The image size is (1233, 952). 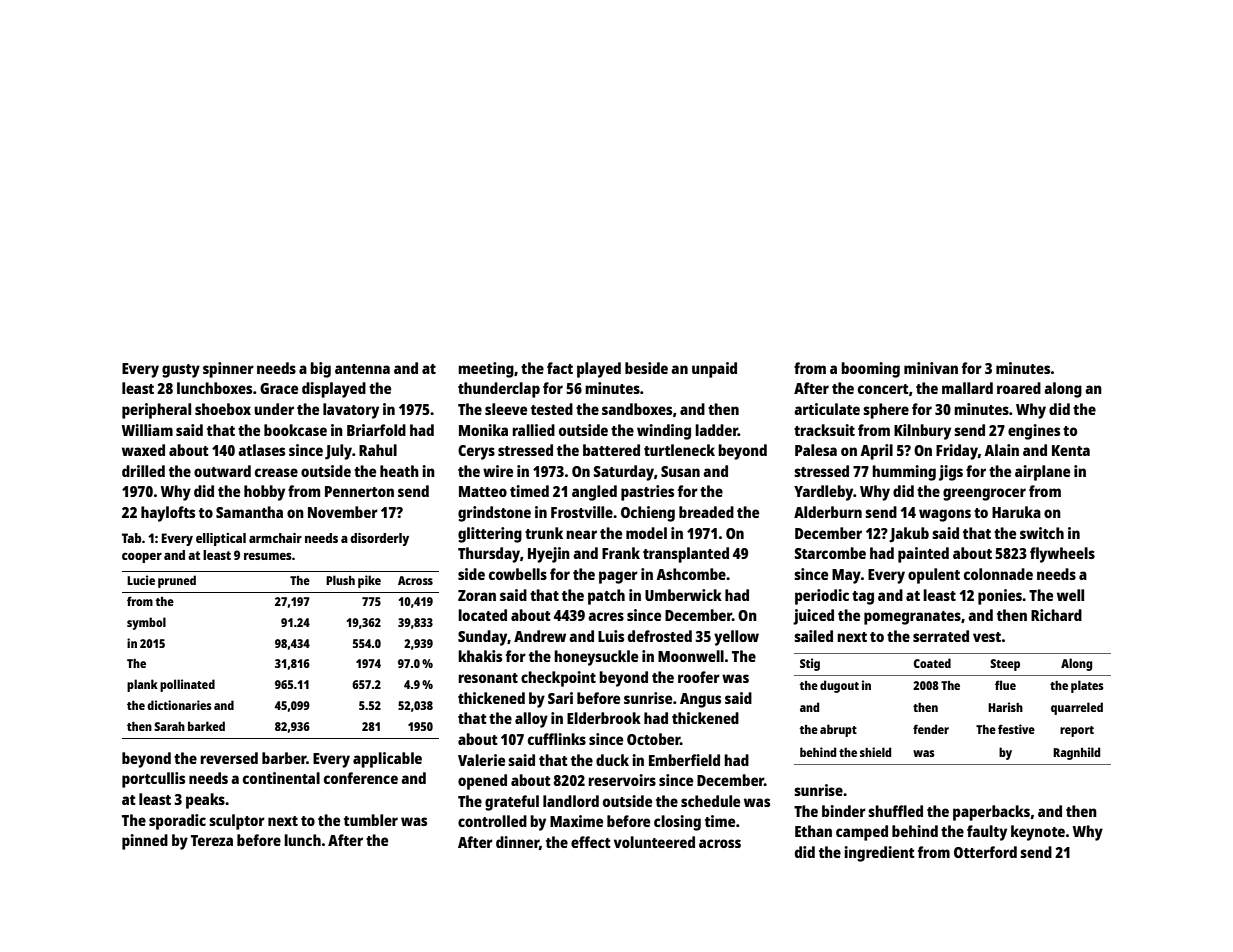 I want to click on plates, so click(x=1087, y=686).
